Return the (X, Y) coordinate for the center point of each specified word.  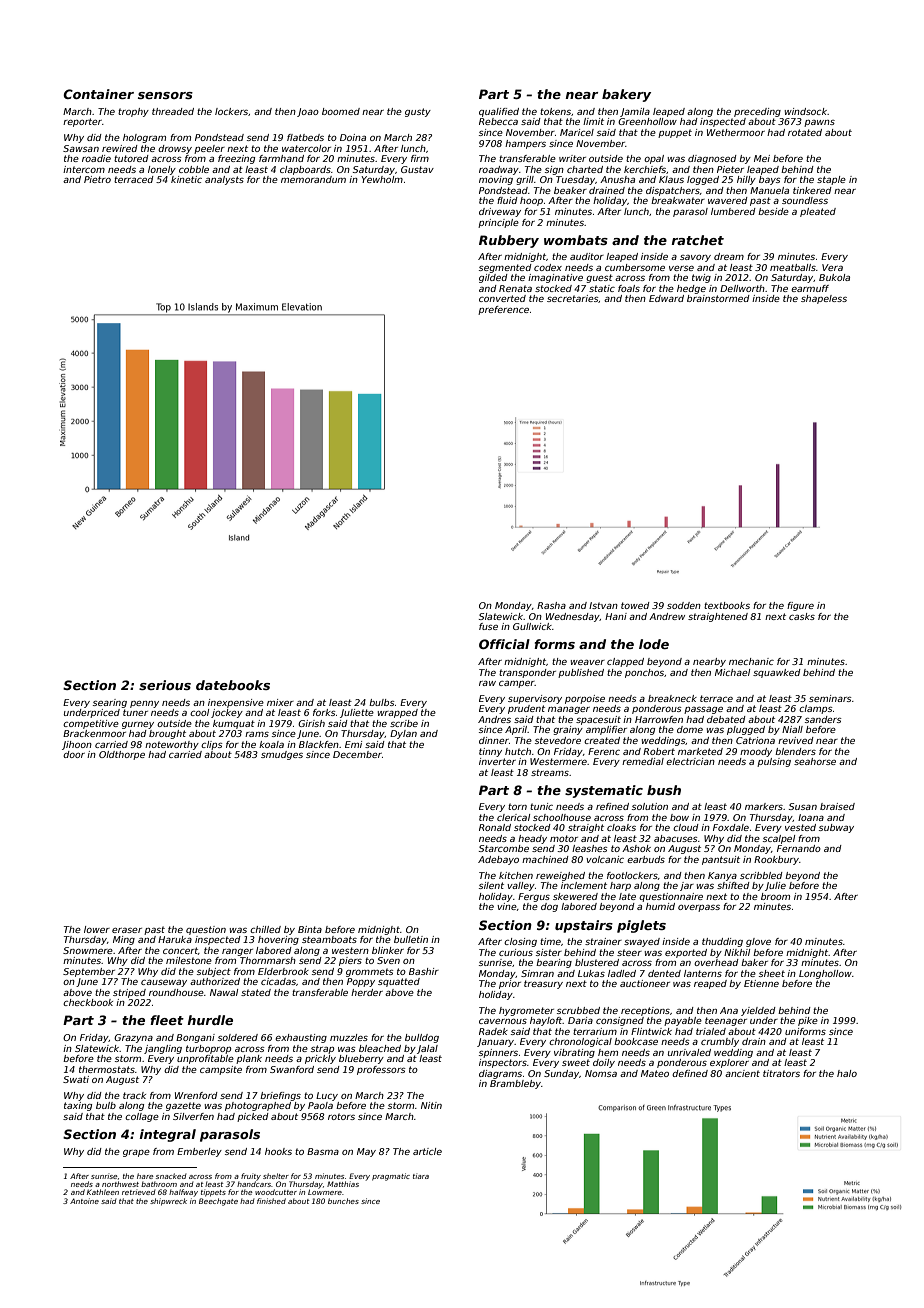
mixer (280, 702)
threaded (173, 111)
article (427, 1151)
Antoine (84, 1201)
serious (165, 685)
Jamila (635, 112)
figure (800, 606)
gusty (418, 112)
